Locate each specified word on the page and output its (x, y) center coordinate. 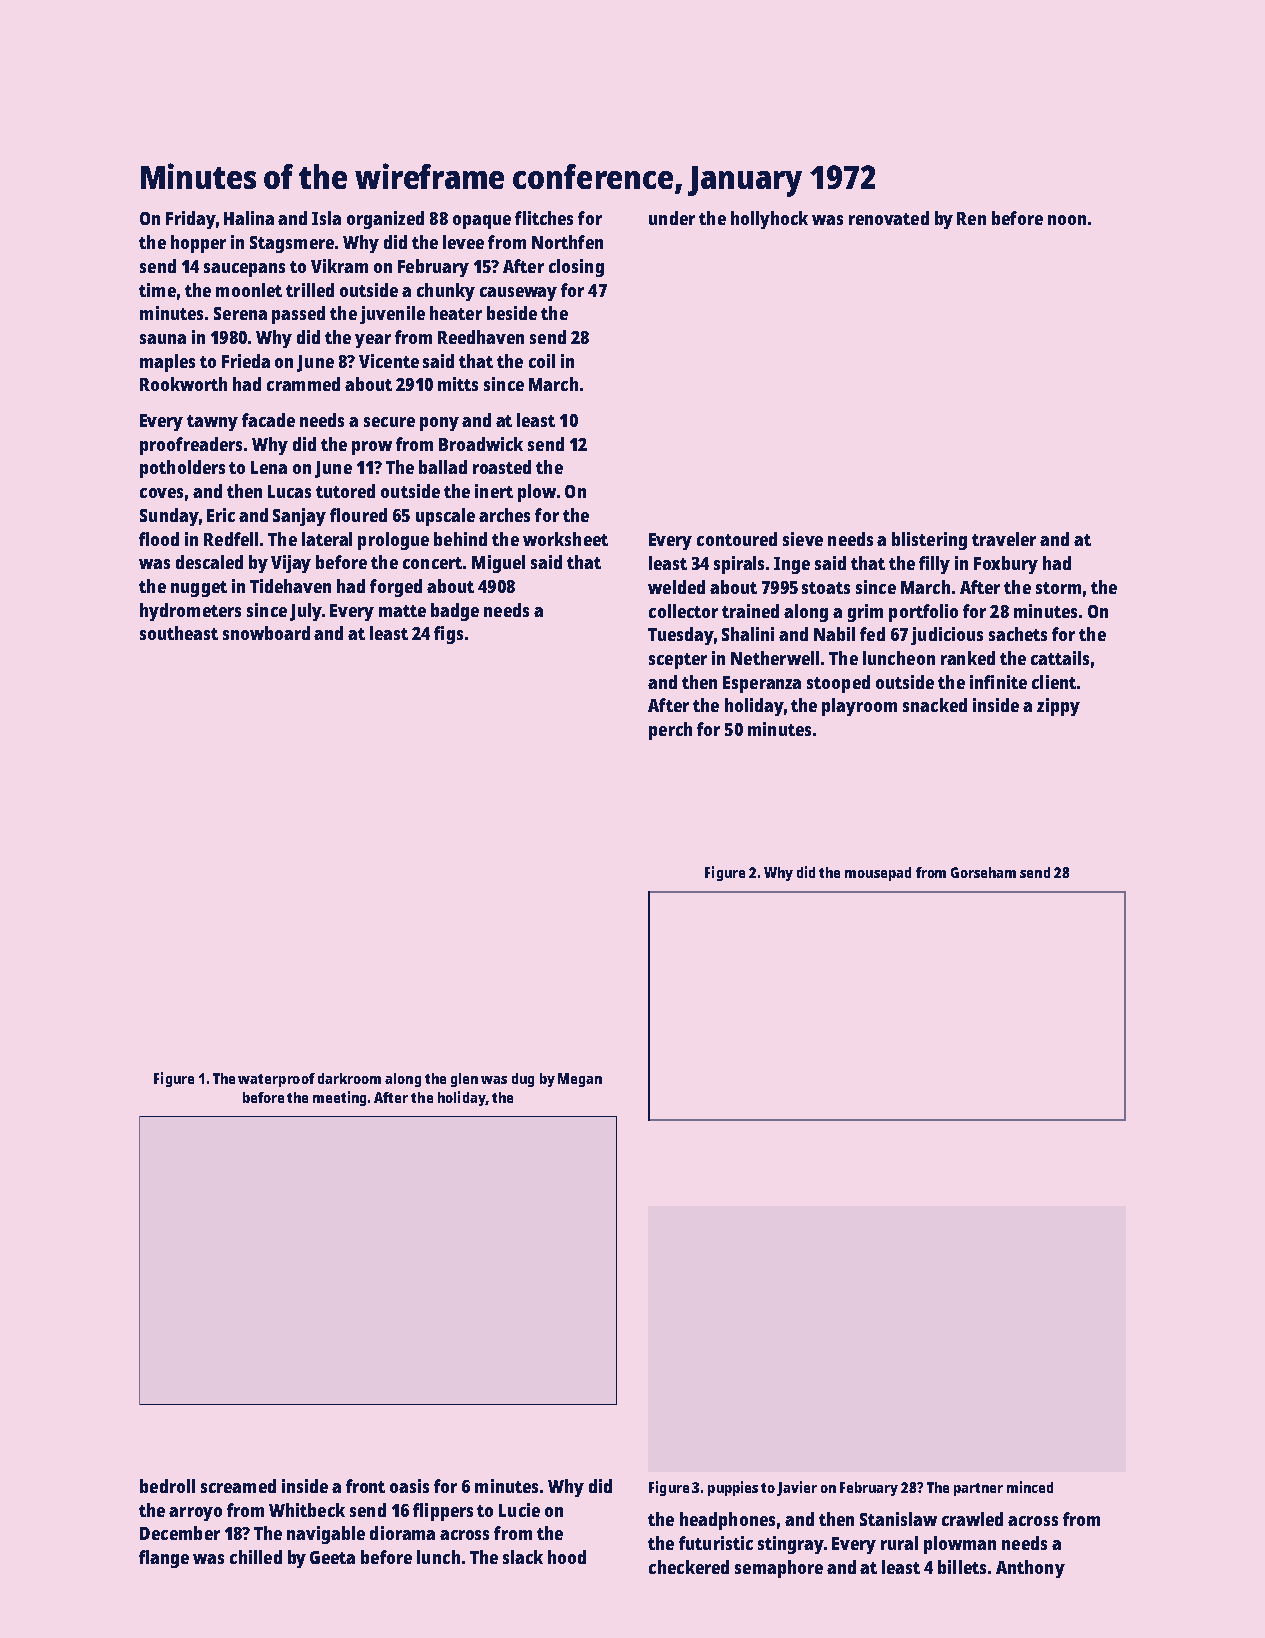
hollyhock (769, 220)
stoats (826, 588)
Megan (580, 1080)
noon (1067, 220)
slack (523, 1557)
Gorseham (983, 872)
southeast (179, 633)
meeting (339, 1098)
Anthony (1030, 1569)
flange (164, 1559)
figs (448, 635)
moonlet (249, 290)
